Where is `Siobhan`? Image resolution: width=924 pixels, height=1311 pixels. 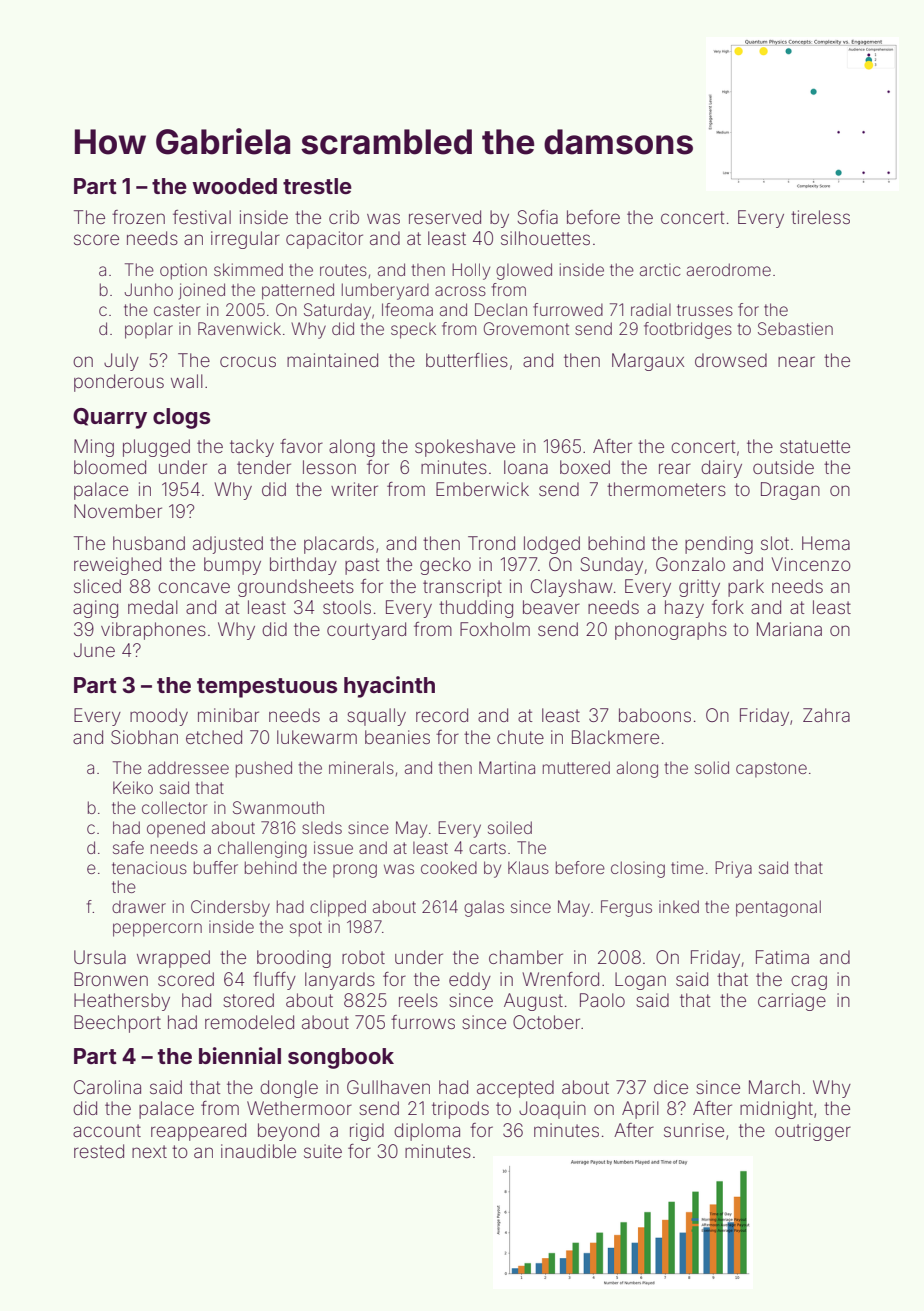 Siobhan is located at coordinates (144, 737).
